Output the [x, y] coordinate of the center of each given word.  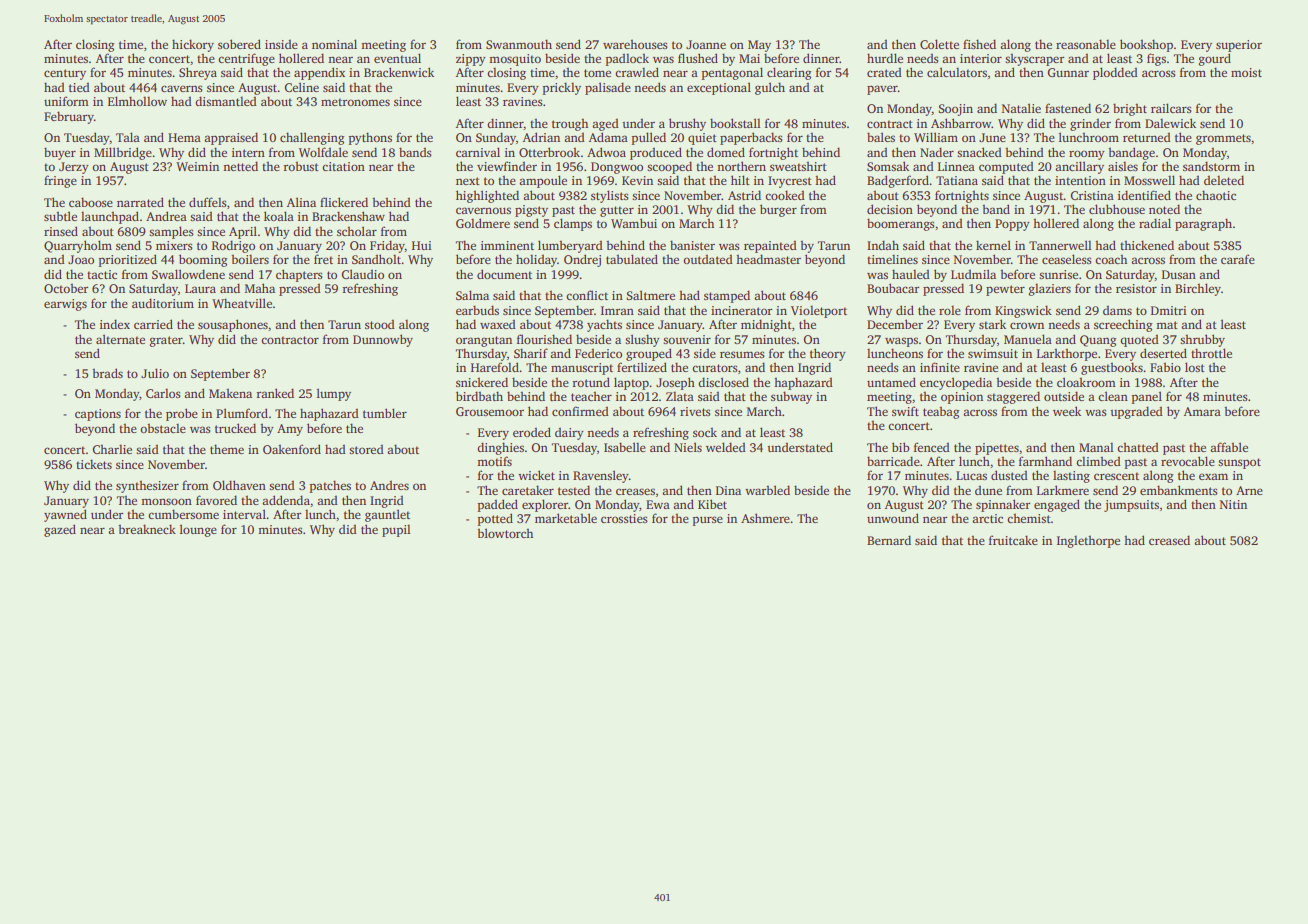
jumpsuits [1131, 506]
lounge [198, 530]
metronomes [355, 102]
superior [1239, 46]
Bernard [889, 540]
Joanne [706, 44]
